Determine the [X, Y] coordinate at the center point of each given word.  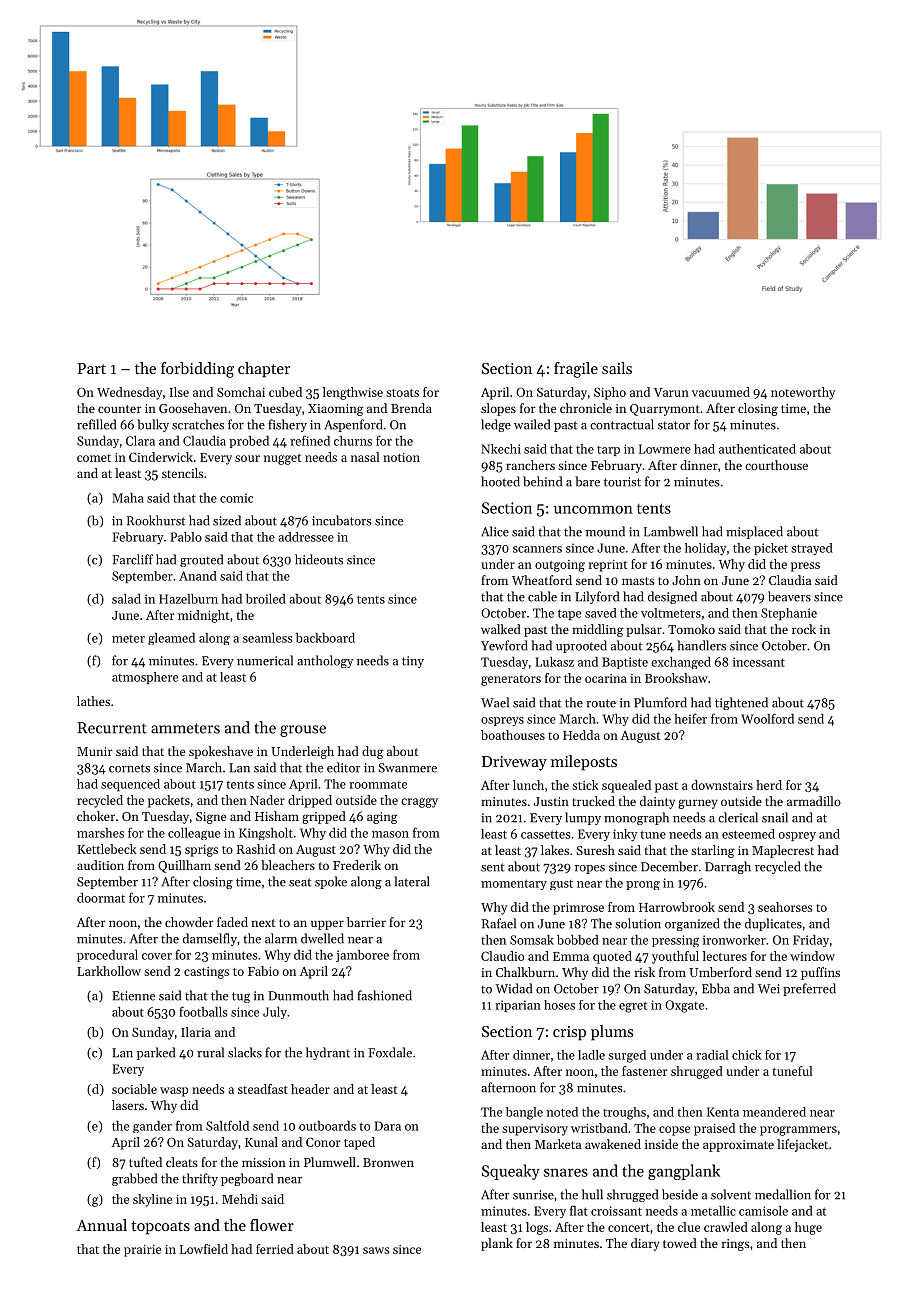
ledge [496, 425]
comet [94, 458]
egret [633, 1007]
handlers [701, 645]
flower [272, 1225]
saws [376, 1250]
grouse [303, 731]
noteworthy [803, 393]
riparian [518, 1006]
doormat [101, 898]
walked [501, 629]
